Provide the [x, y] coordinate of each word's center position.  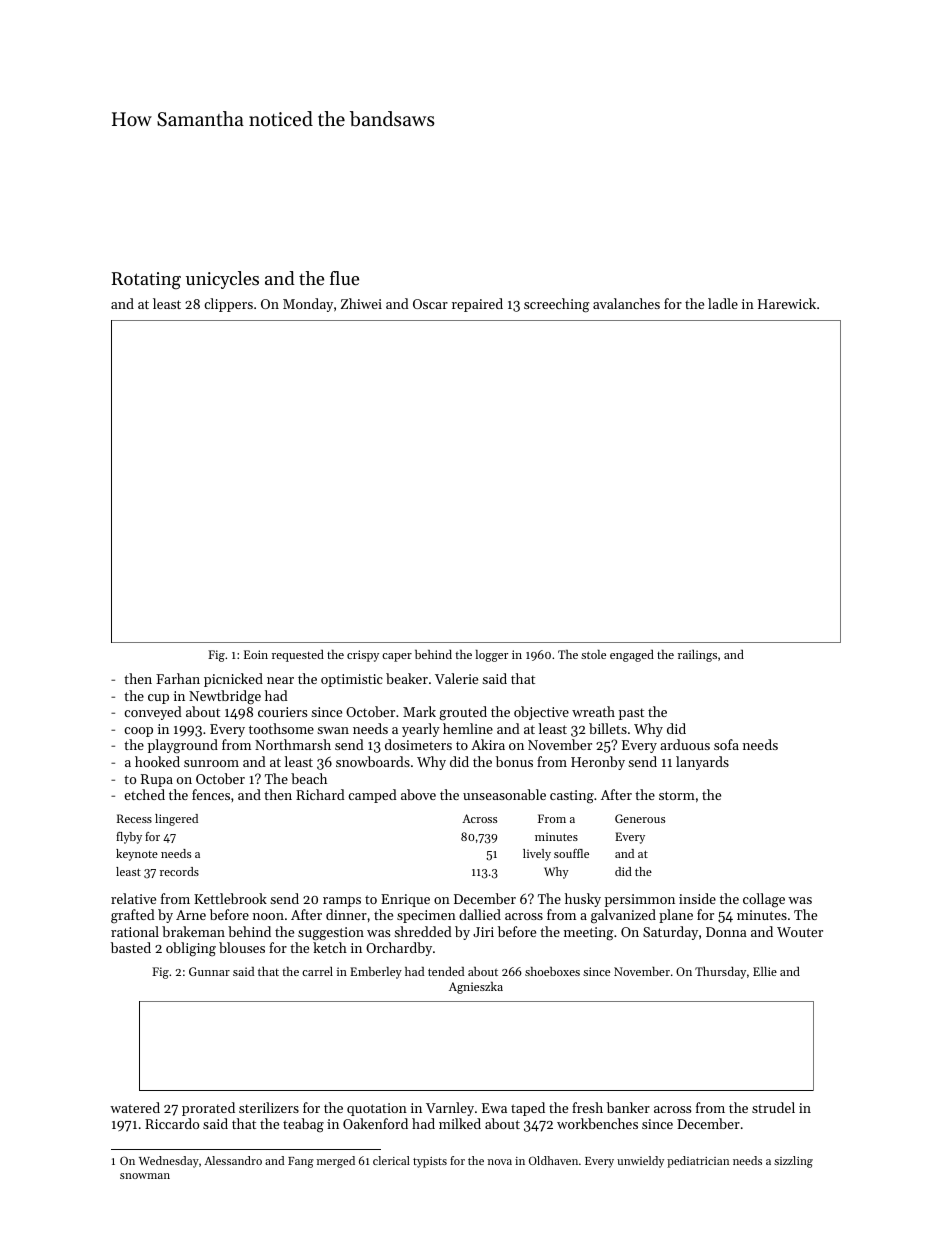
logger [492, 656]
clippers [228, 305]
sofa [726, 744]
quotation [377, 1109]
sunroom [211, 763]
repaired [477, 305]
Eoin [256, 654]
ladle [723, 303]
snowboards [373, 761]
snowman [145, 1176]
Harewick [787, 303]
